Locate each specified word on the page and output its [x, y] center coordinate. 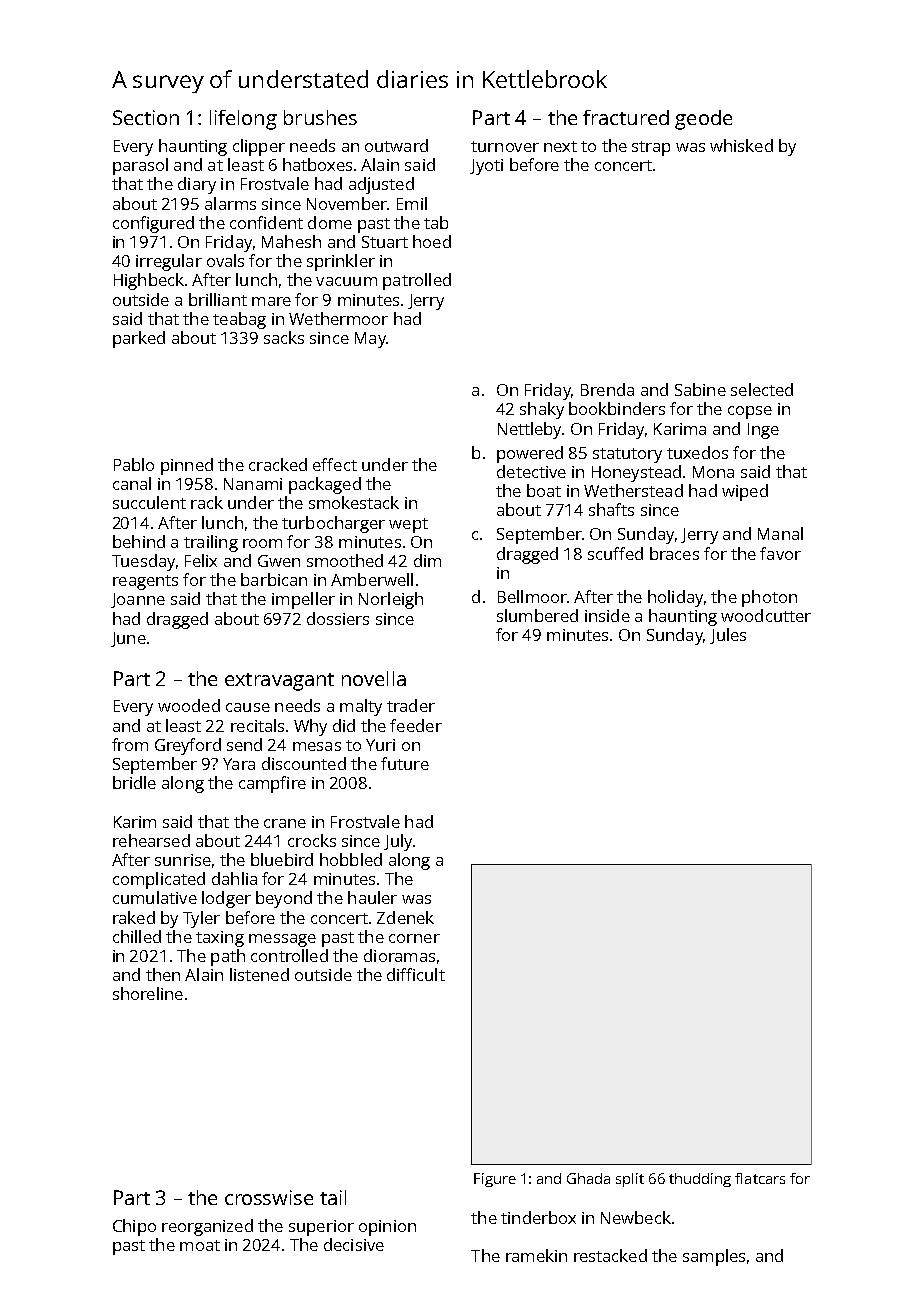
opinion [387, 1228]
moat [200, 1245]
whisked [741, 145]
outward [396, 145]
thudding [700, 1180]
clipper [259, 147]
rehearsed [151, 840]
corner [414, 938]
